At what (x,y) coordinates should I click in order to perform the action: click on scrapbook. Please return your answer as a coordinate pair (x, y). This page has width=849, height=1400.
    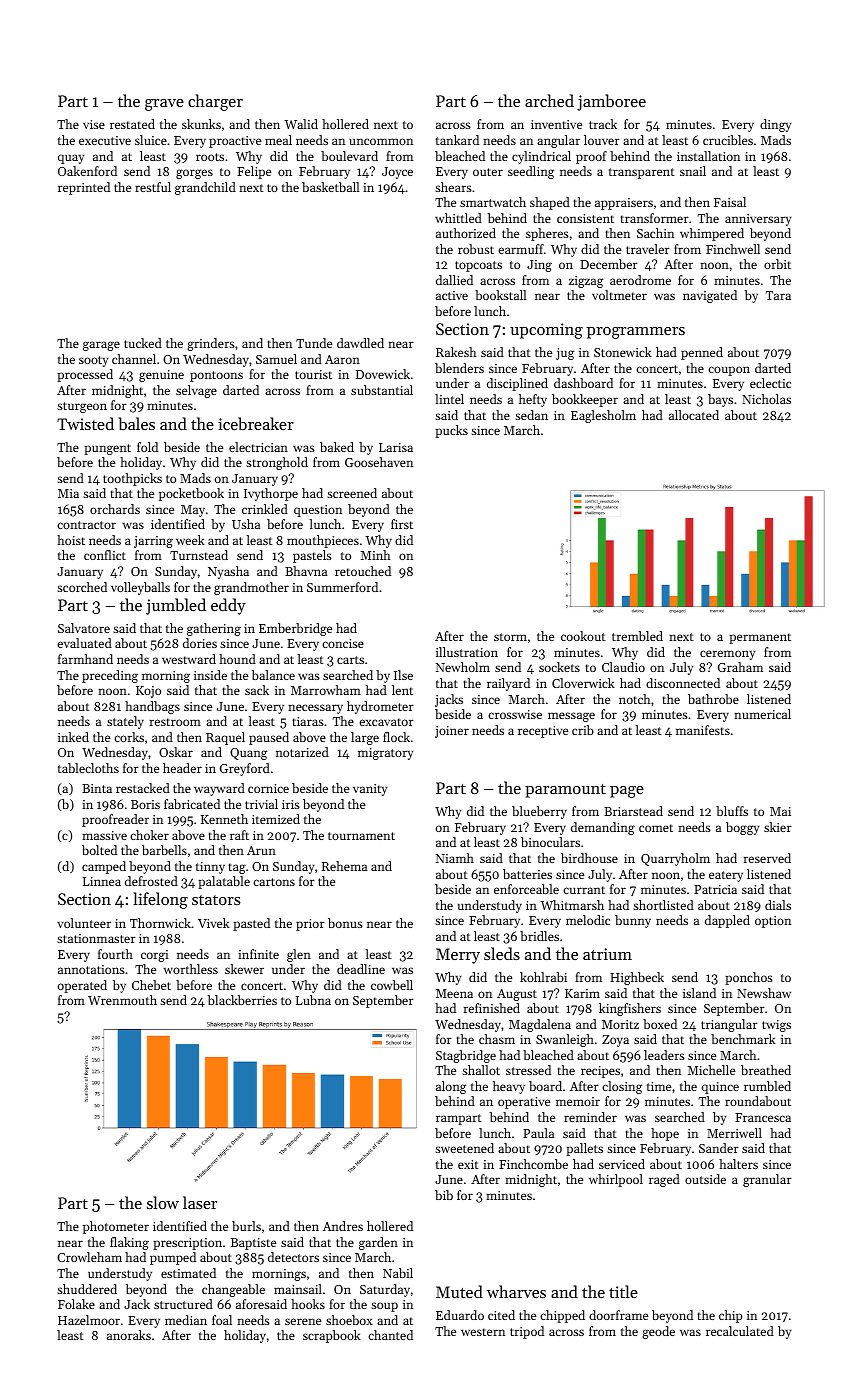
    Looking at the image, I should click on (332, 1336).
